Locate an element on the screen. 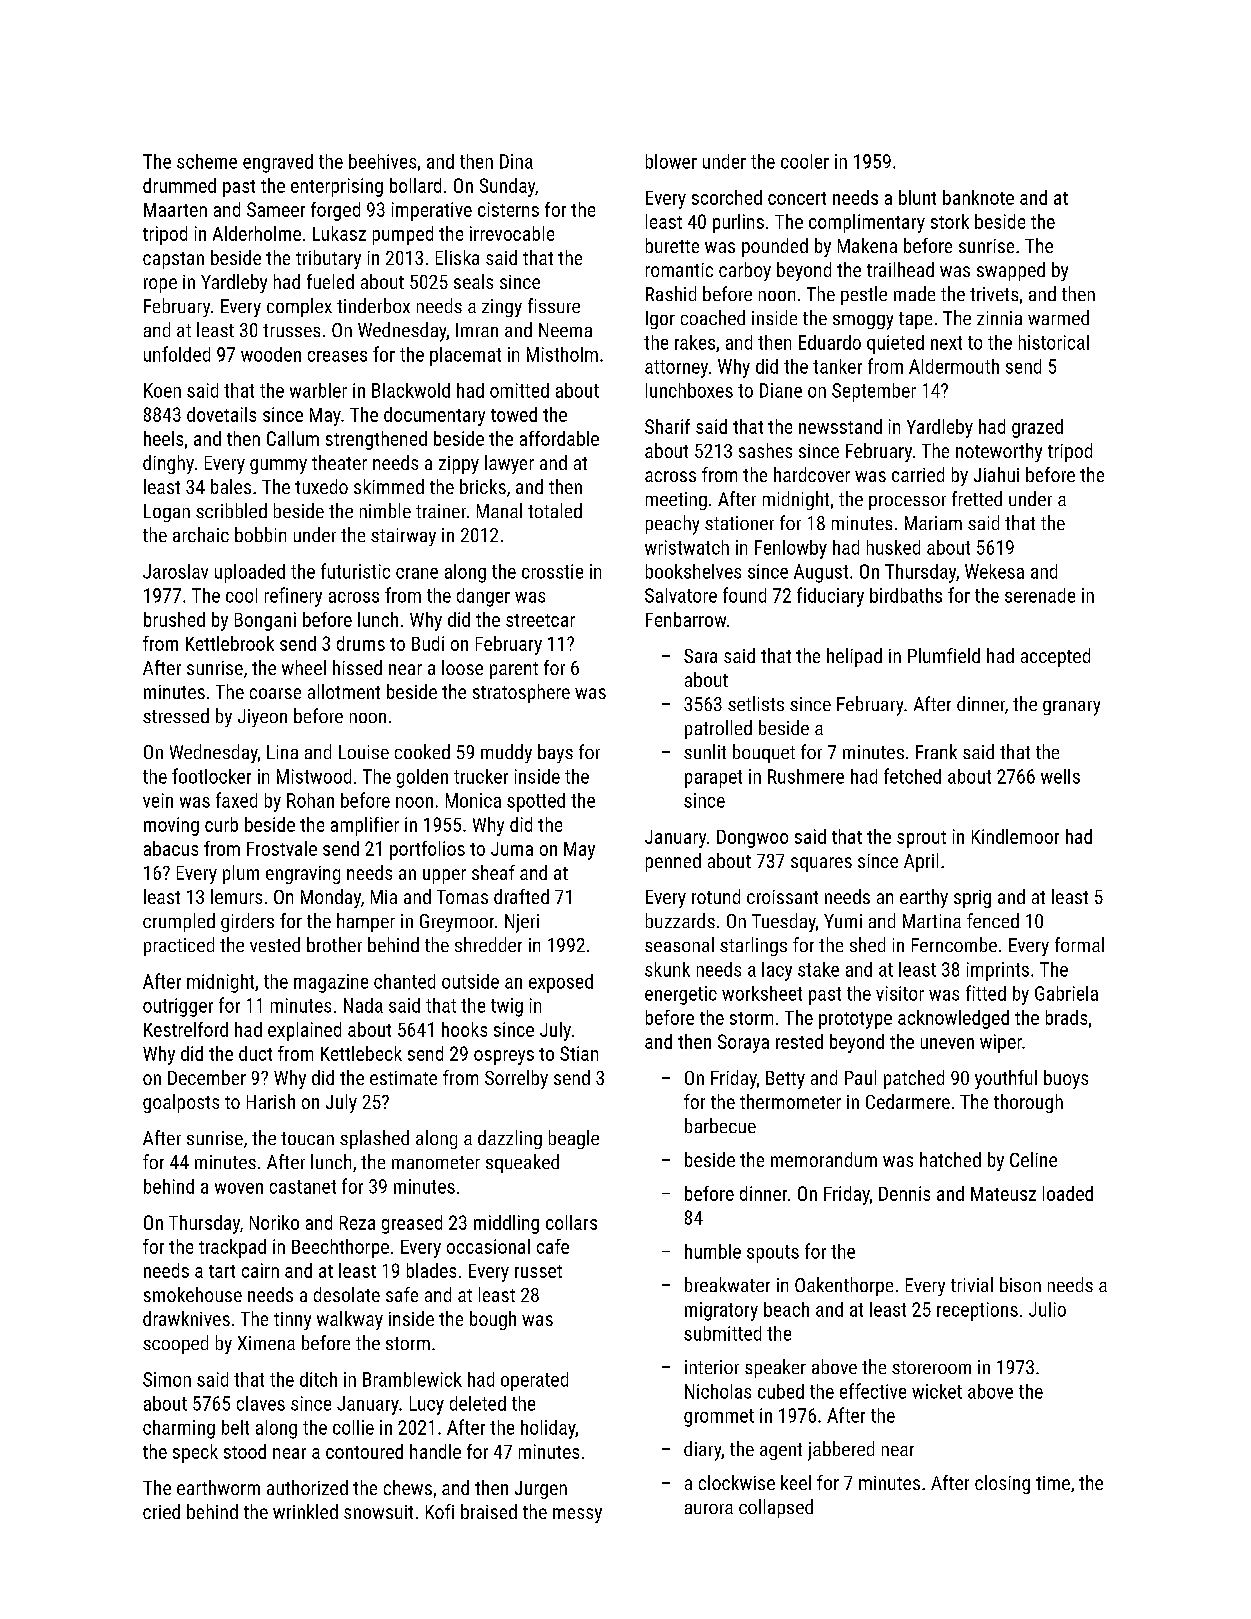  Harish is located at coordinates (271, 1101).
